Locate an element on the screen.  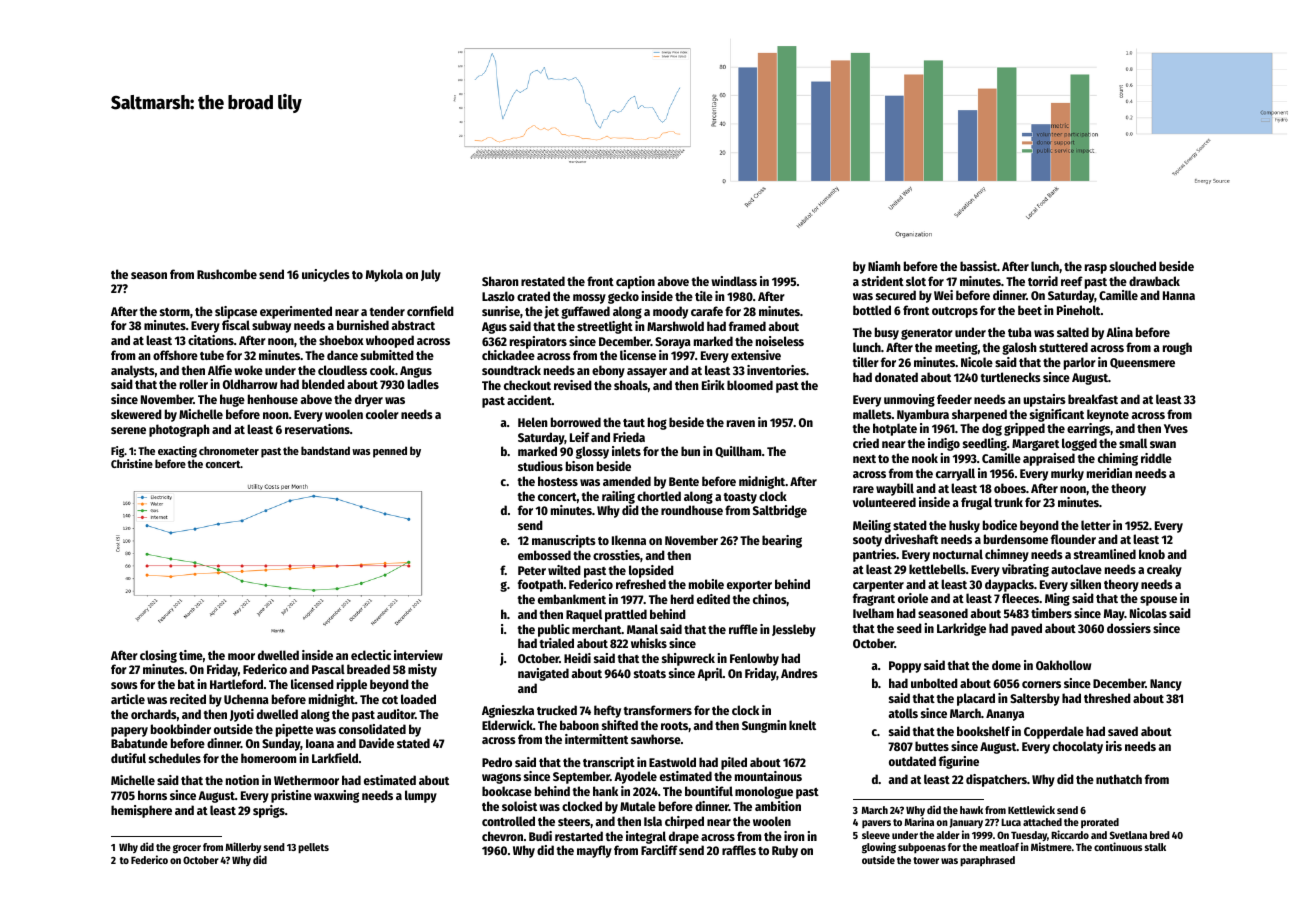
ebony is located at coordinates (608, 371).
